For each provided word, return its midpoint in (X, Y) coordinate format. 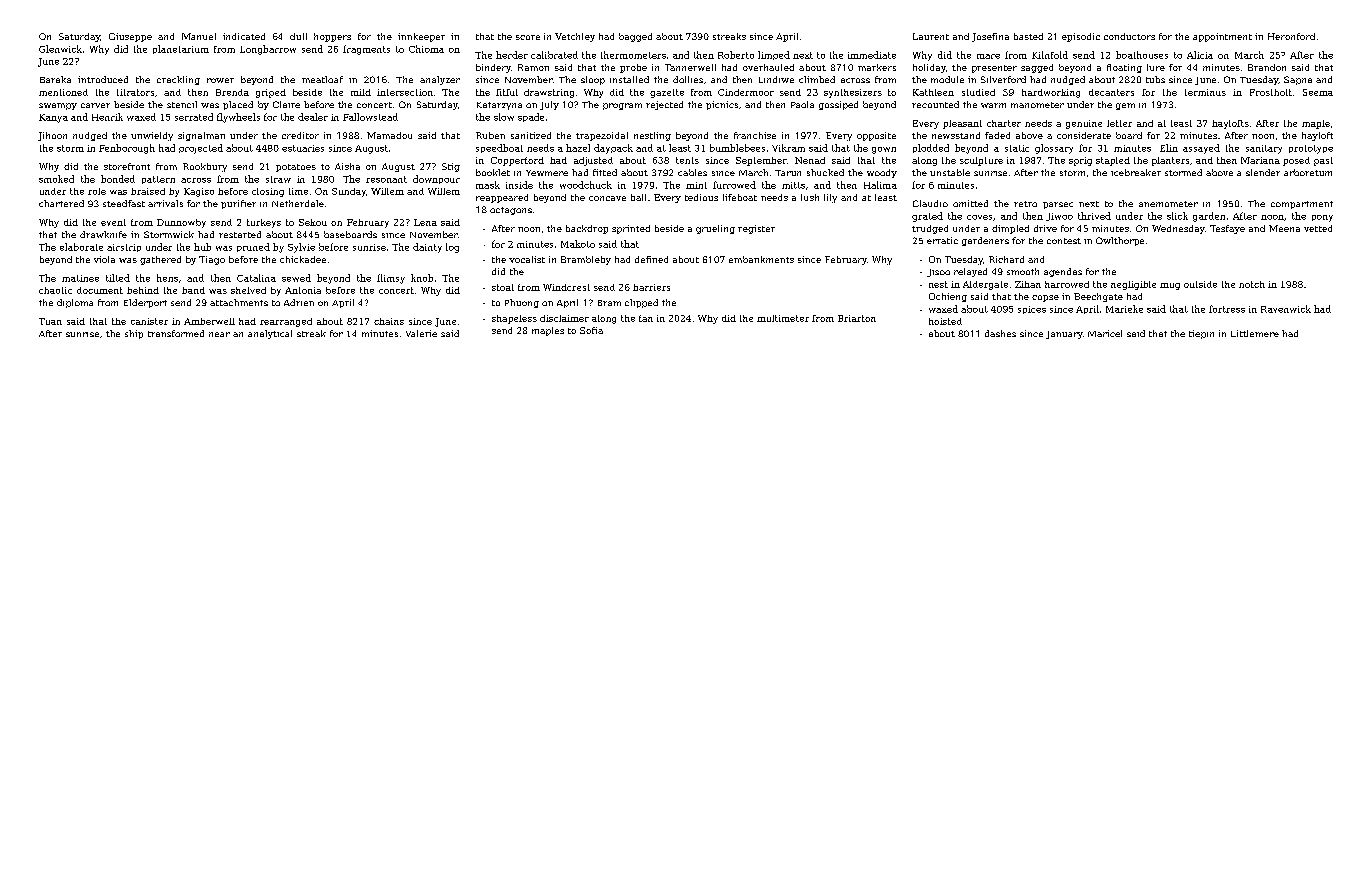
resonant (386, 179)
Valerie (421, 333)
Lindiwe (776, 79)
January (1064, 335)
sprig (1080, 161)
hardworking (1051, 93)
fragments (366, 50)
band (193, 290)
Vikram (788, 148)
